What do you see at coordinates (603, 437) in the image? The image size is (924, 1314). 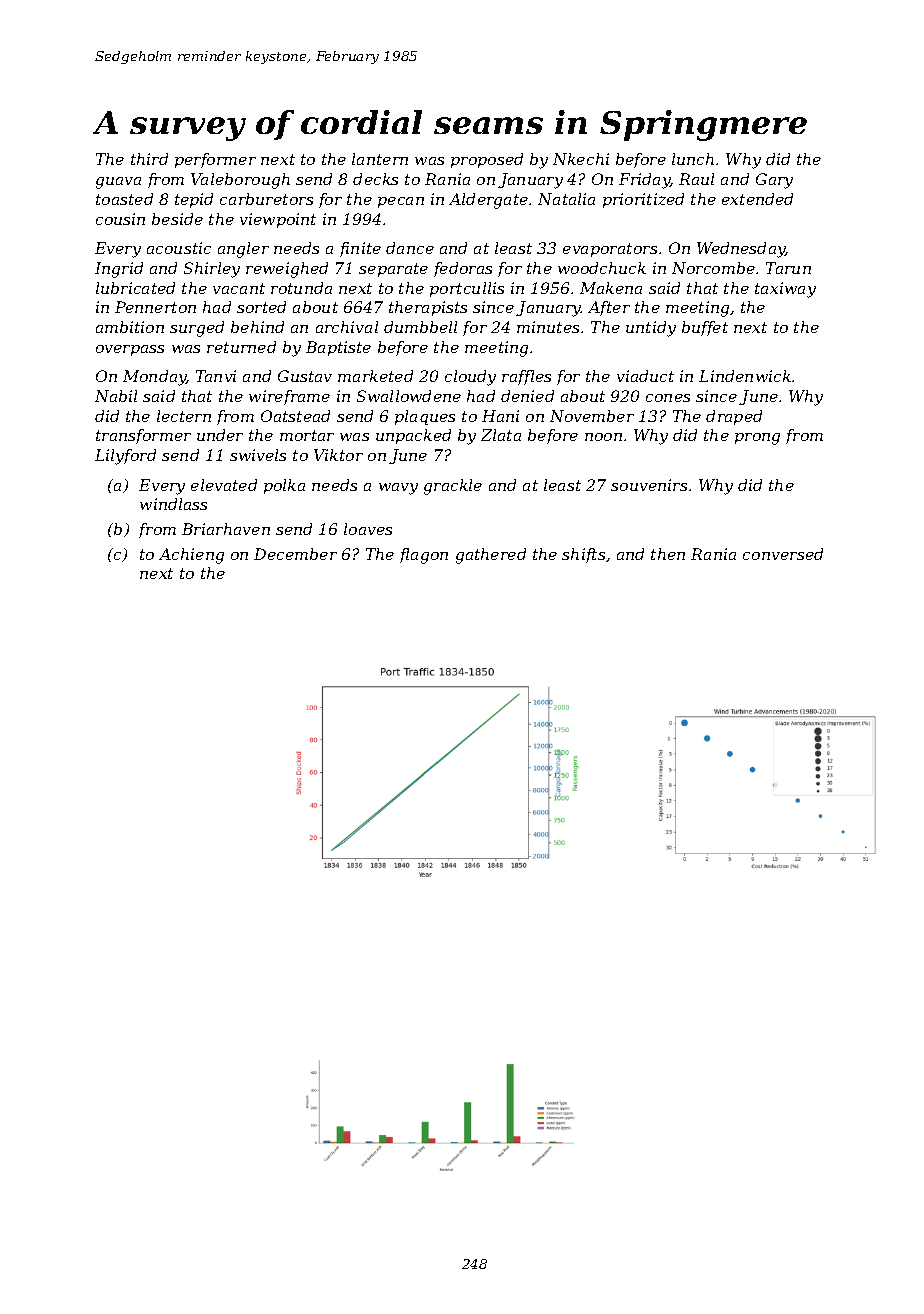 I see `noon` at bounding box center [603, 437].
